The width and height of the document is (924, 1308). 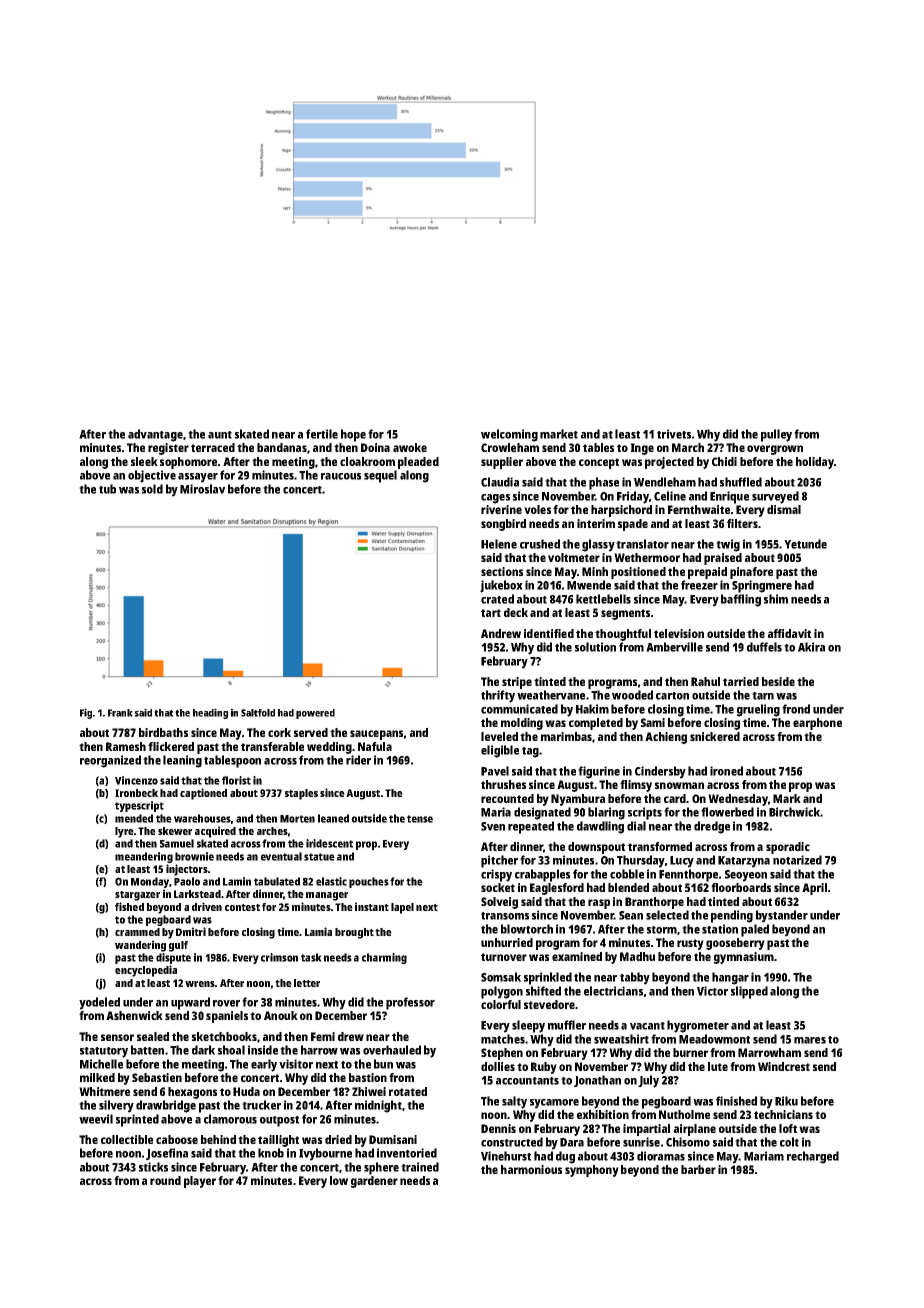 I want to click on round, so click(x=165, y=1180).
